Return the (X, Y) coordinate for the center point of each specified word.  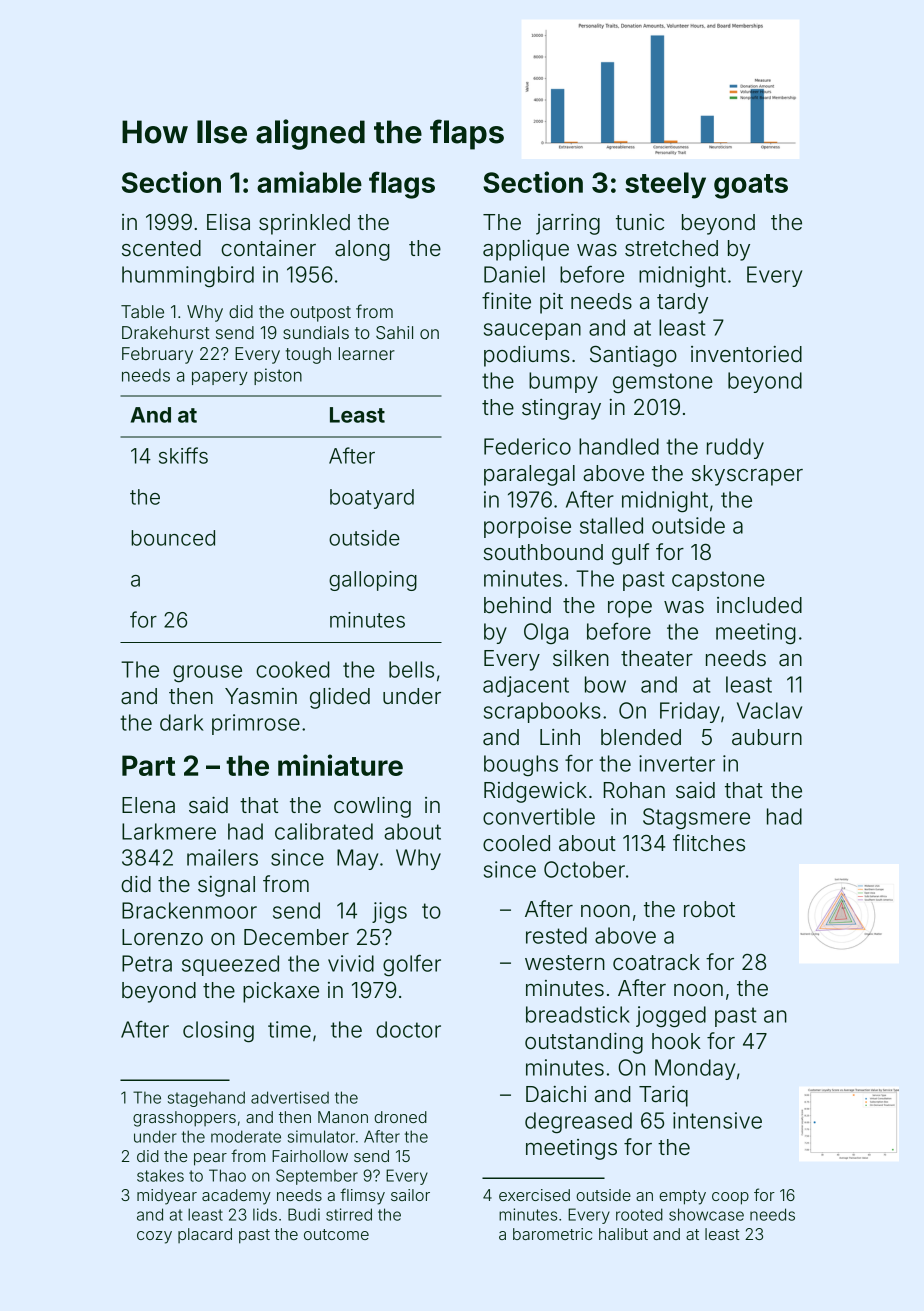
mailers (222, 857)
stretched (671, 248)
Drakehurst (166, 332)
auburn (767, 737)
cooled (516, 843)
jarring (568, 224)
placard (205, 1235)
